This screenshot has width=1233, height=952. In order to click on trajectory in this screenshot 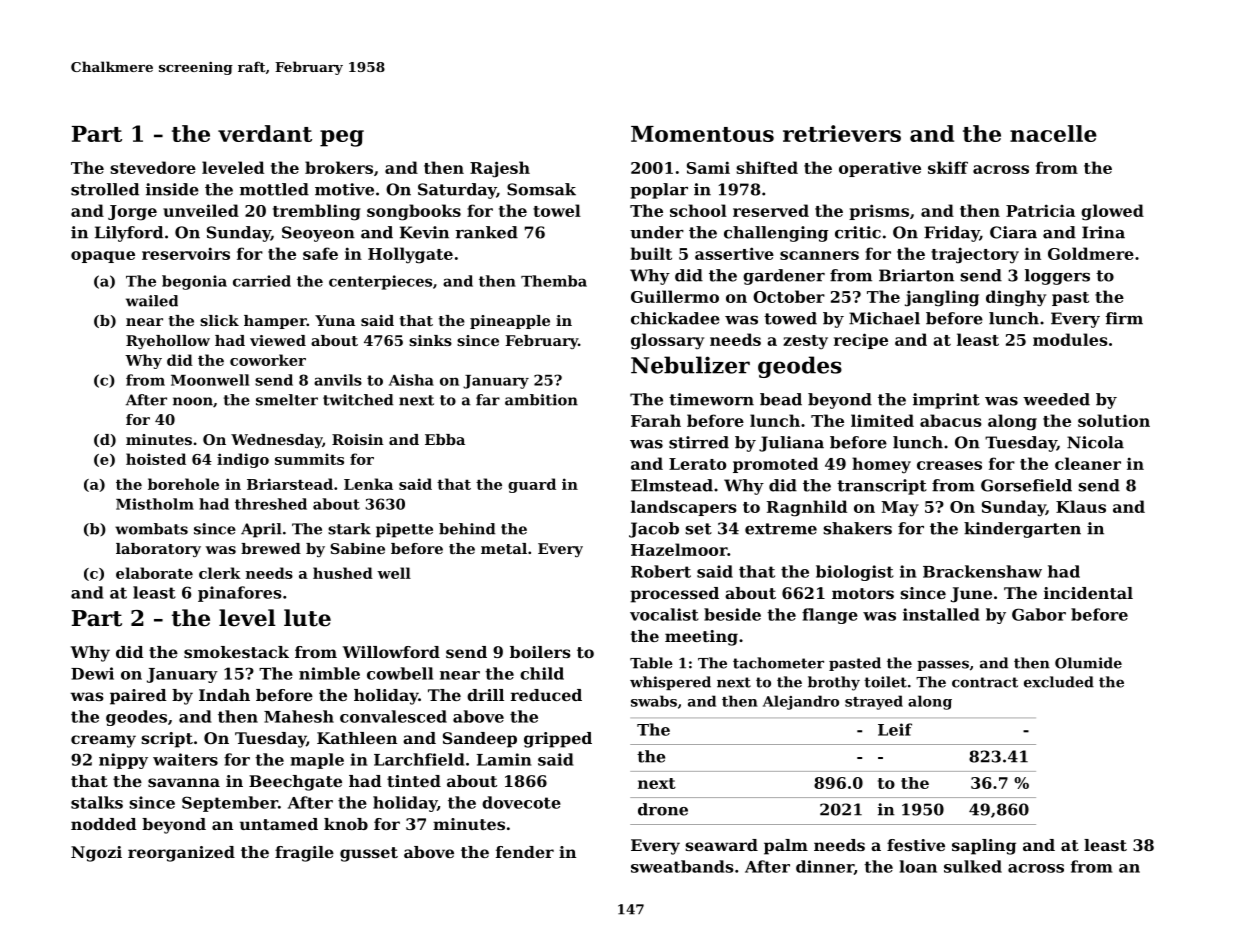, I will do `click(975, 255)`.
